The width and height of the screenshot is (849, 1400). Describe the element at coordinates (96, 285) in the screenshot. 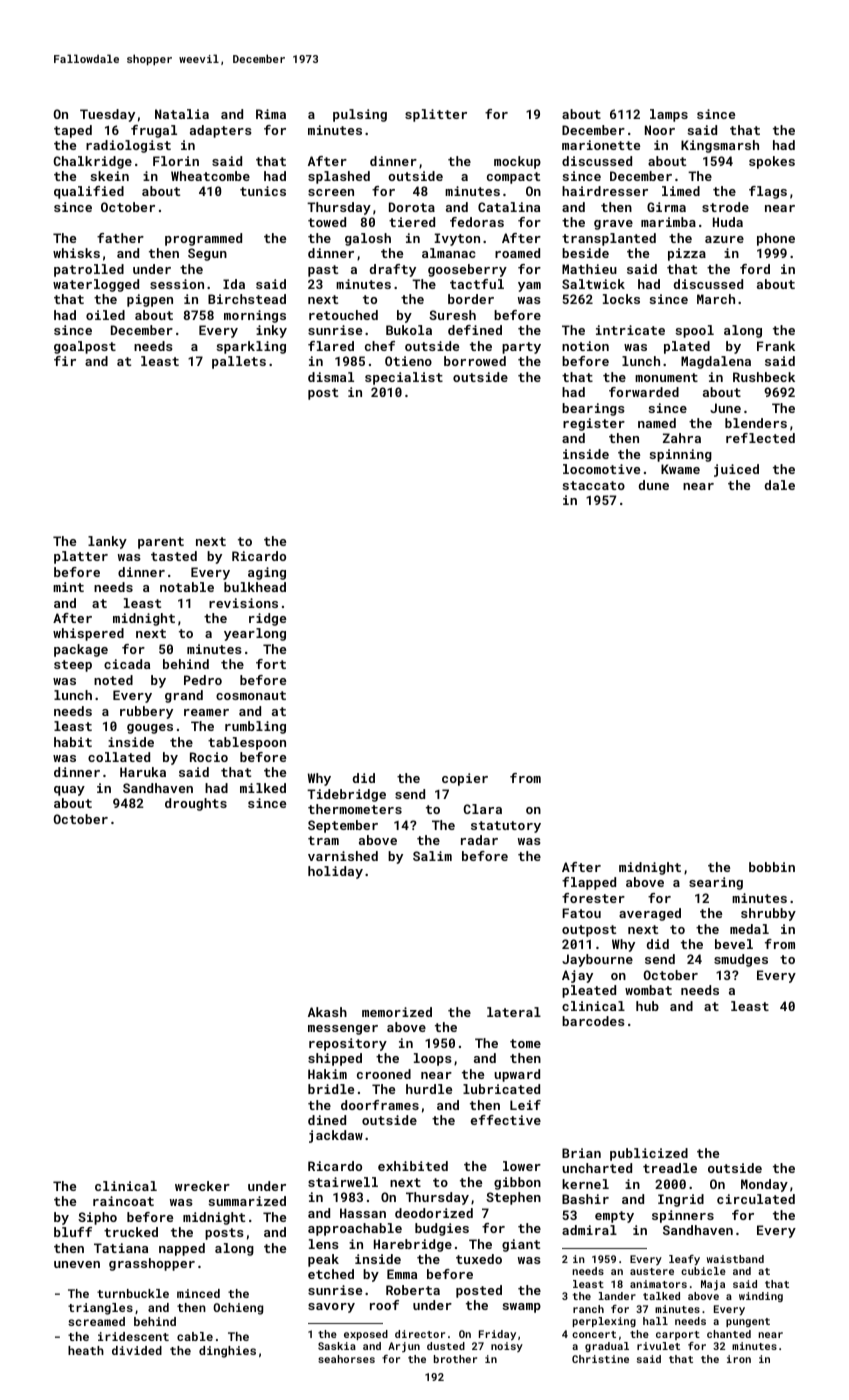

I see `waterlogged` at that location.
